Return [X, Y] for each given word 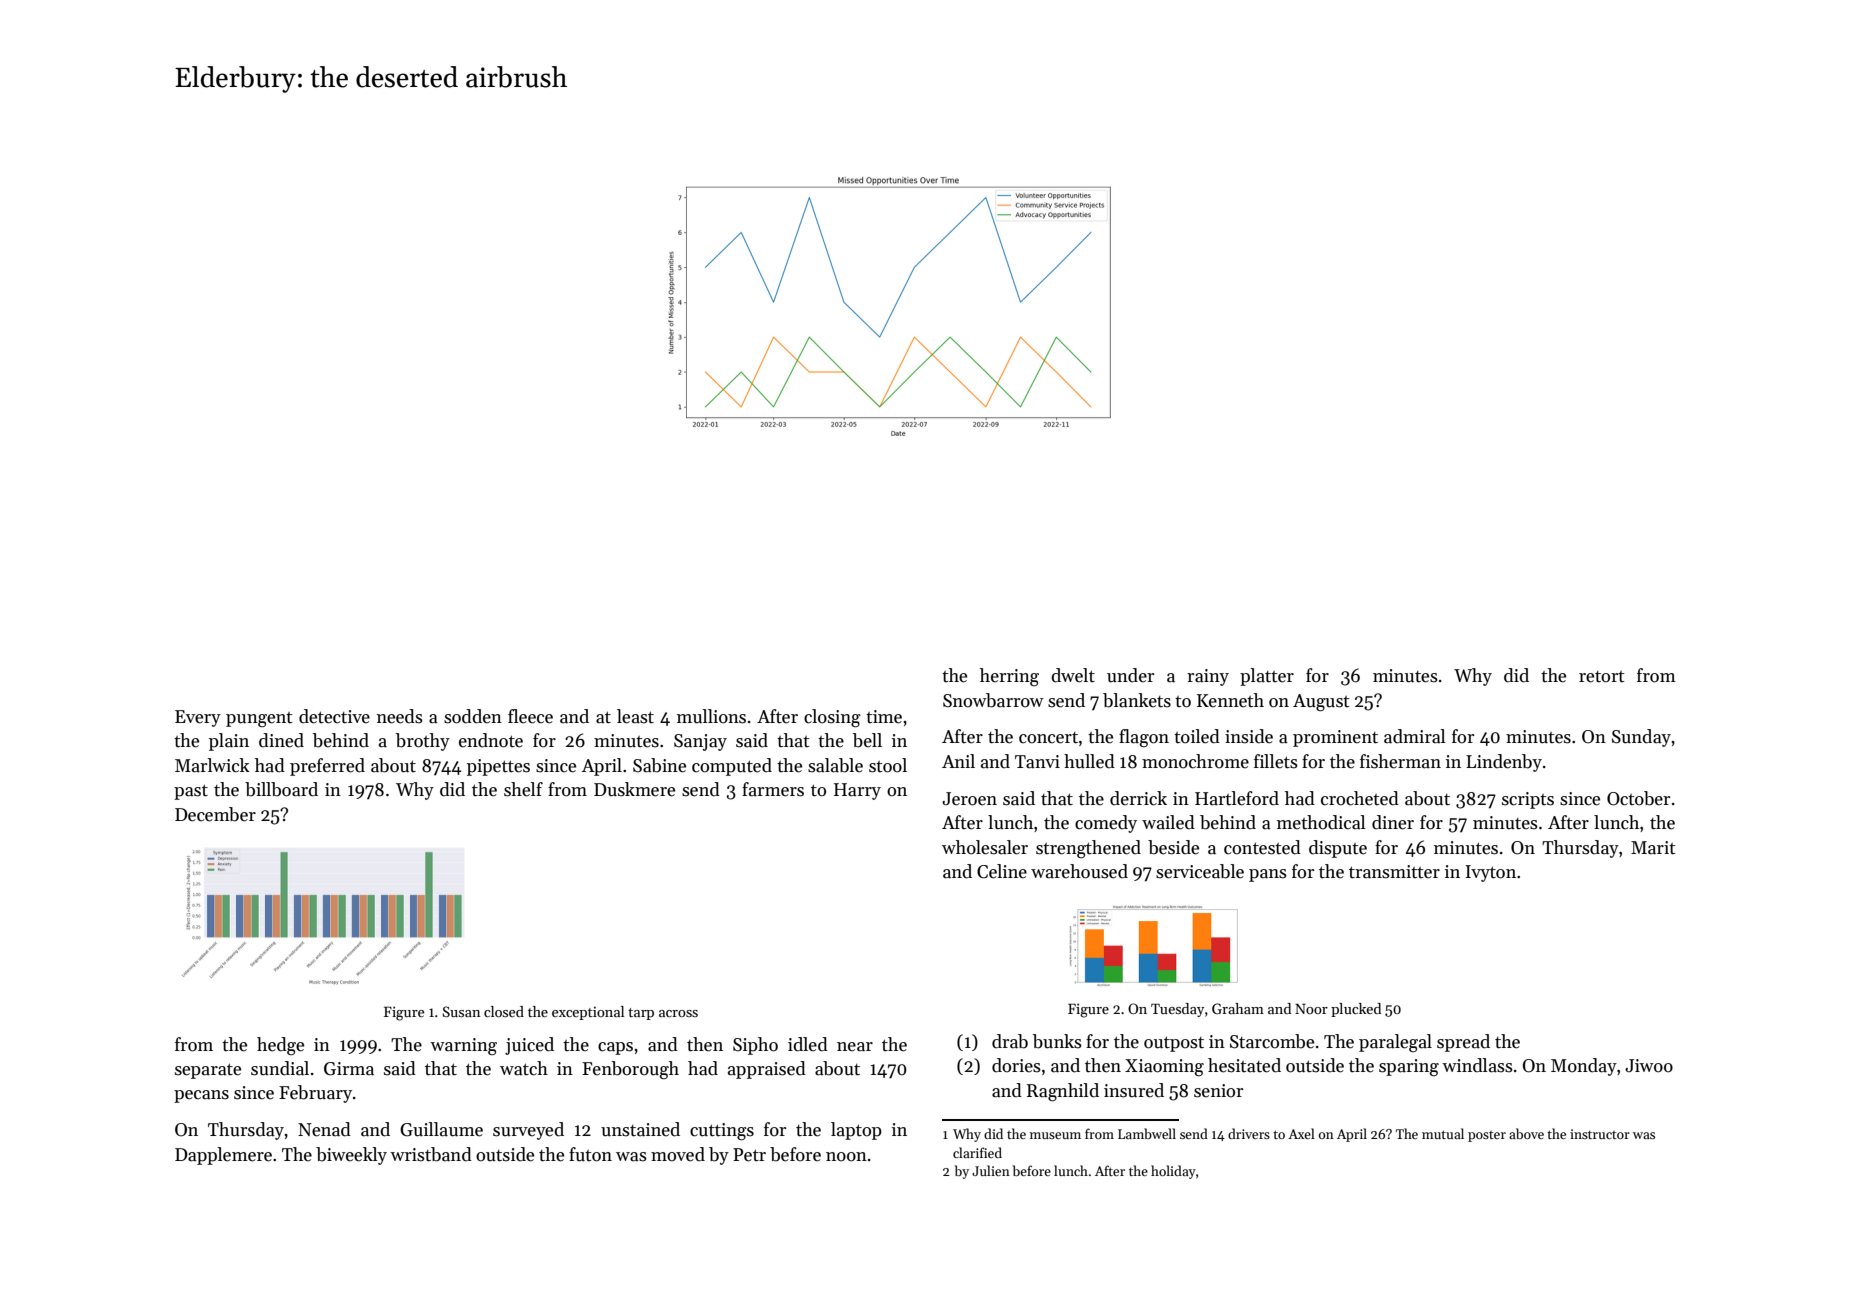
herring [1009, 677]
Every [198, 718]
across [678, 1013]
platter [1267, 677]
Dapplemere [223, 1156]
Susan [461, 1011]
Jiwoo [1649, 1066]
